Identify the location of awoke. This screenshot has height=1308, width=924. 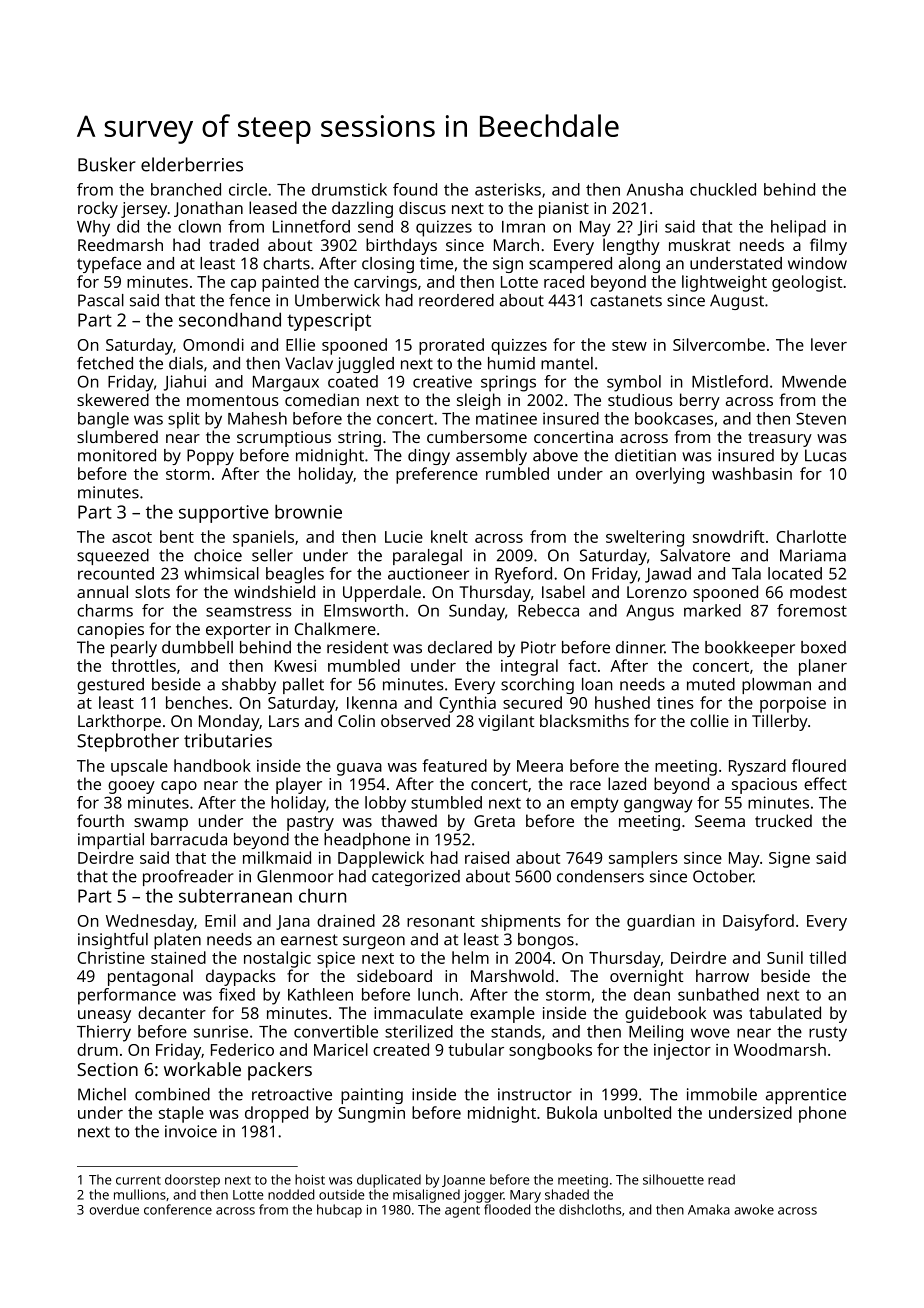
(754, 1209).
